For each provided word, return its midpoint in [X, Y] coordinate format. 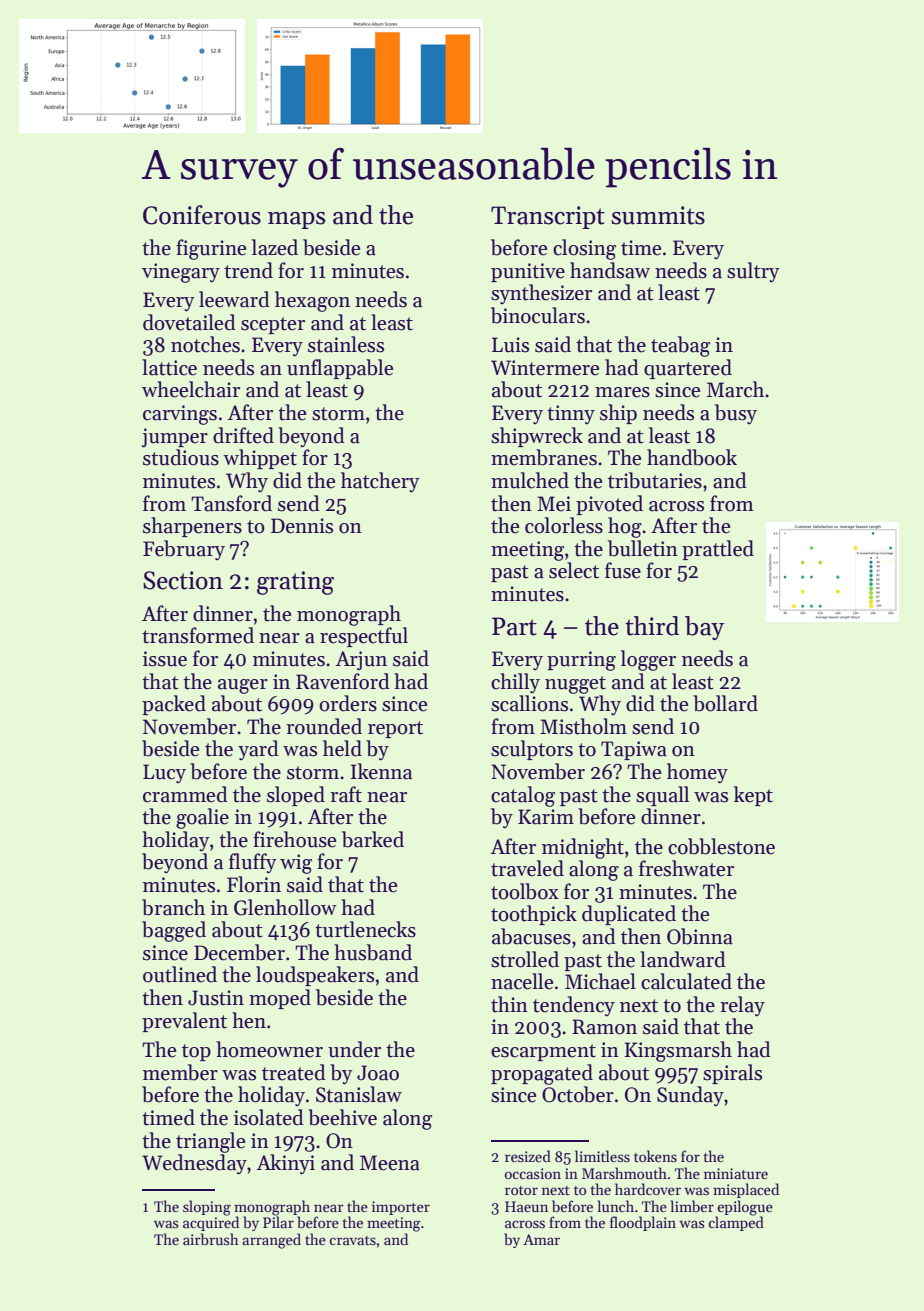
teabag [680, 346]
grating [295, 583]
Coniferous [202, 215]
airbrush [210, 1239]
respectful [364, 637]
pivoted [609, 505]
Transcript [548, 217]
